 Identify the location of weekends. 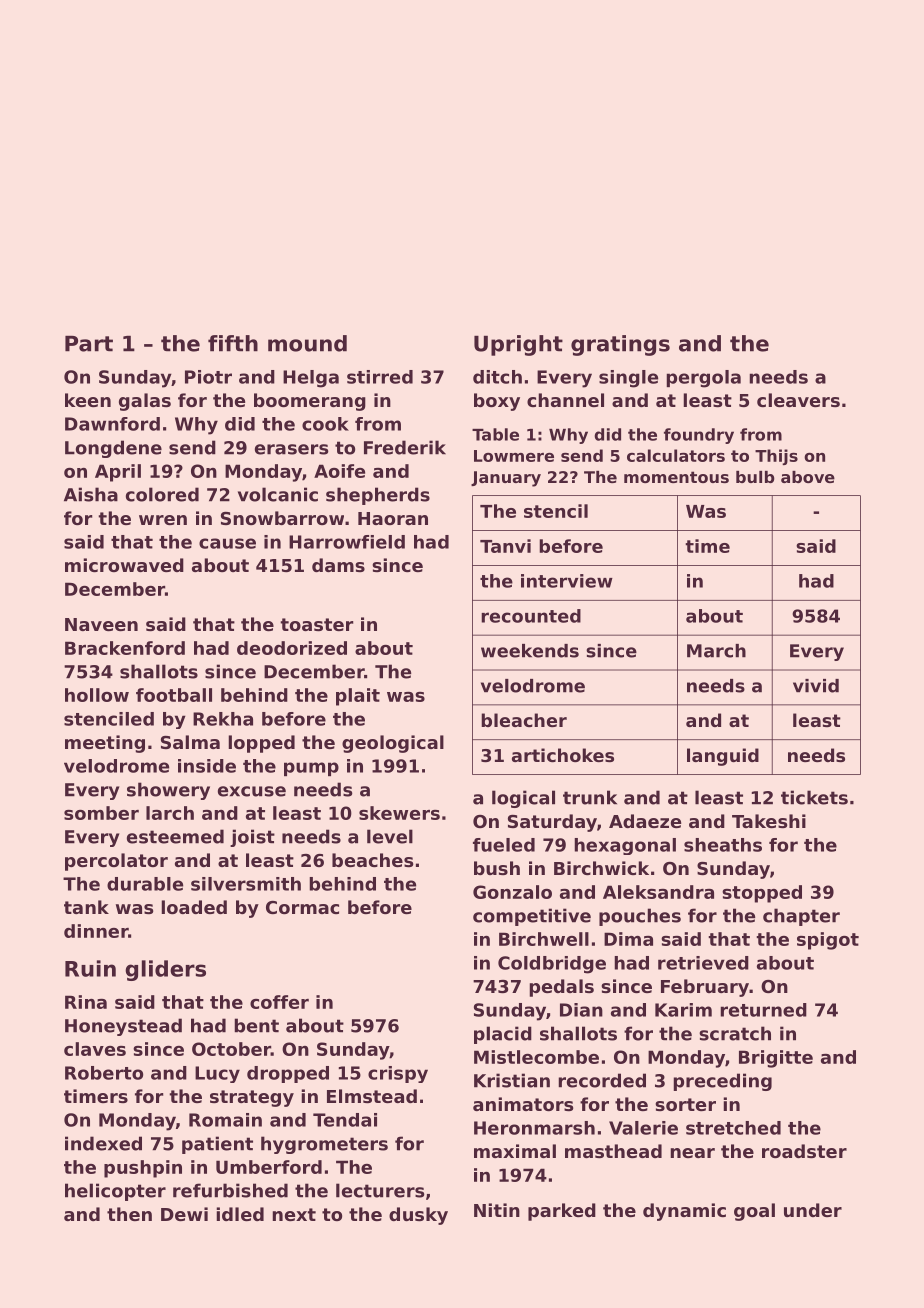
(530, 651).
